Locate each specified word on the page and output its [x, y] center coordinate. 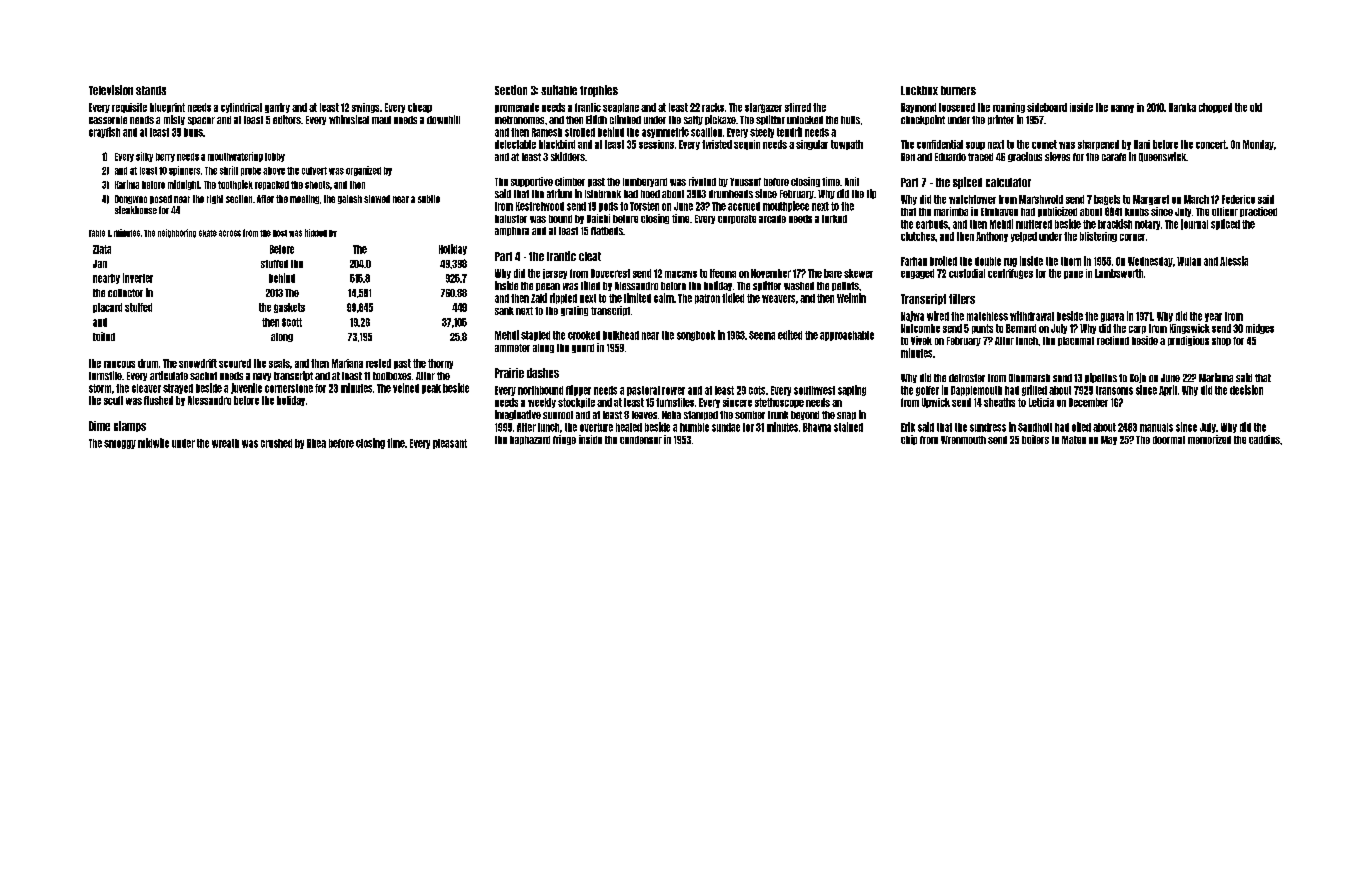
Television [111, 90]
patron [707, 299]
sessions [656, 144]
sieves [1057, 156]
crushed [276, 443]
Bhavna [817, 427]
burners [958, 90]
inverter [138, 278]
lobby [275, 157]
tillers [962, 299]
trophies [599, 91]
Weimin [851, 298]
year [1213, 317]
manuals [1156, 427]
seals [279, 363]
